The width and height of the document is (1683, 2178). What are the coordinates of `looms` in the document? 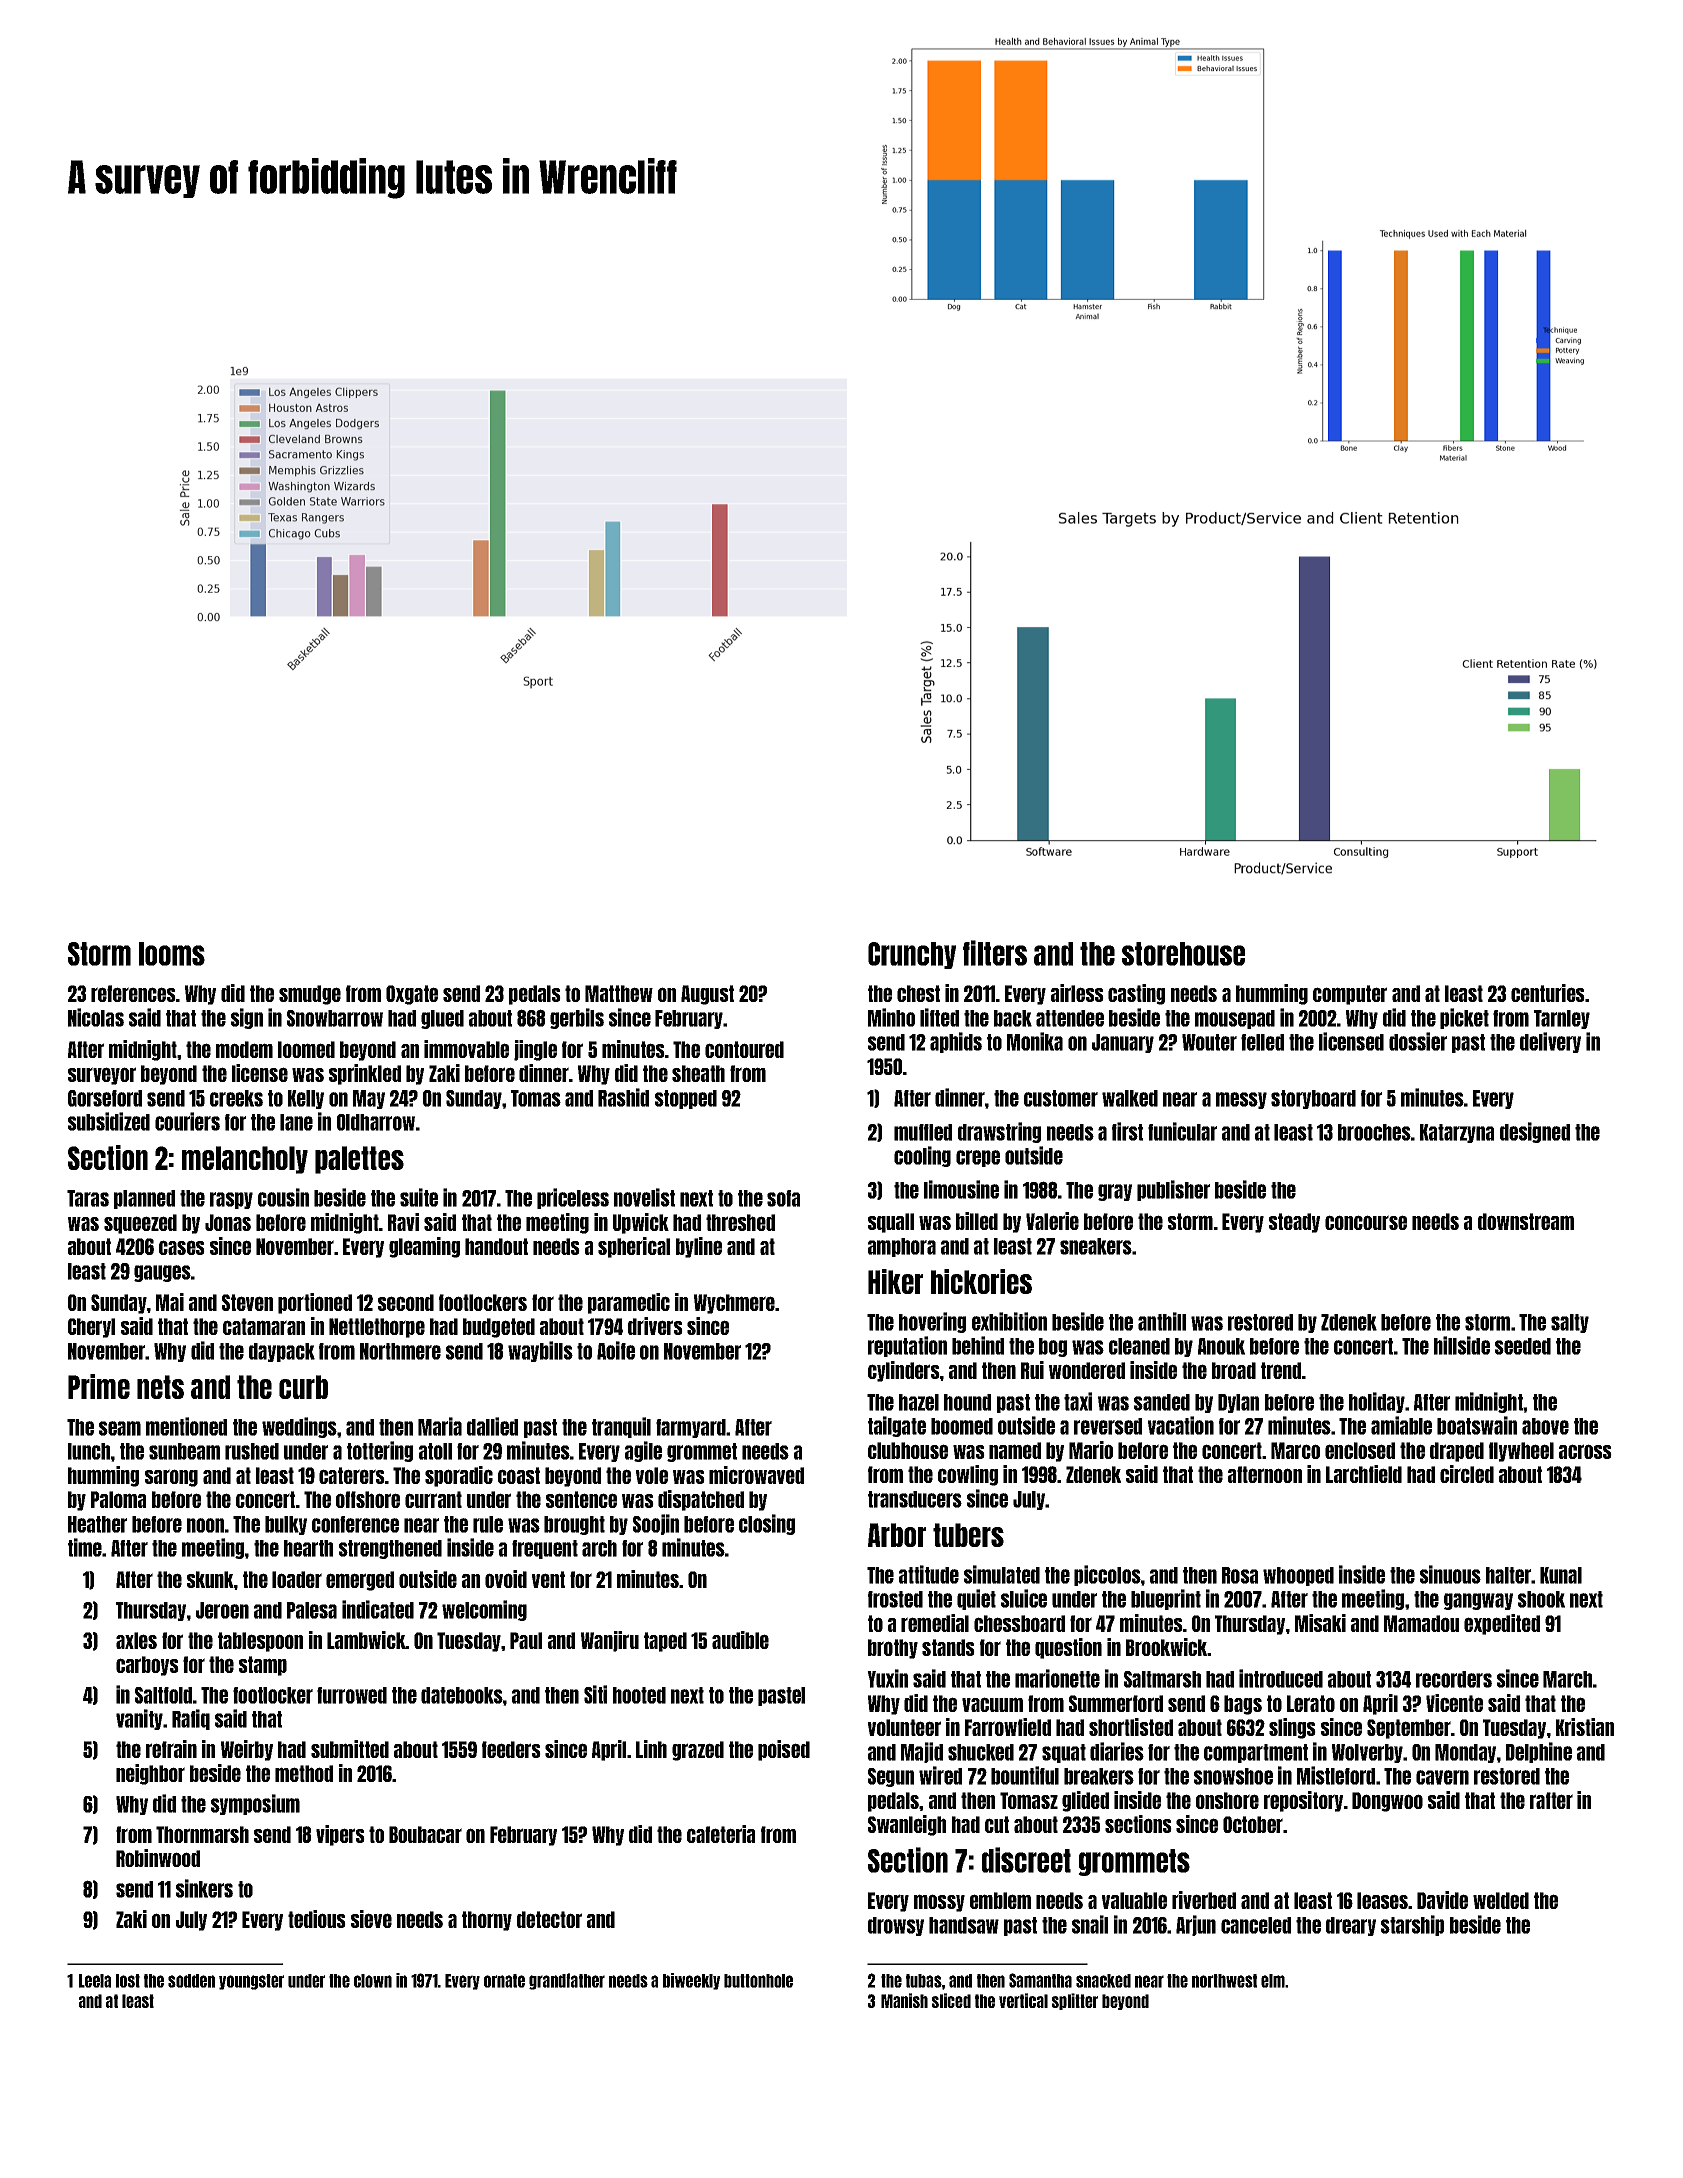 It's located at (172, 954).
